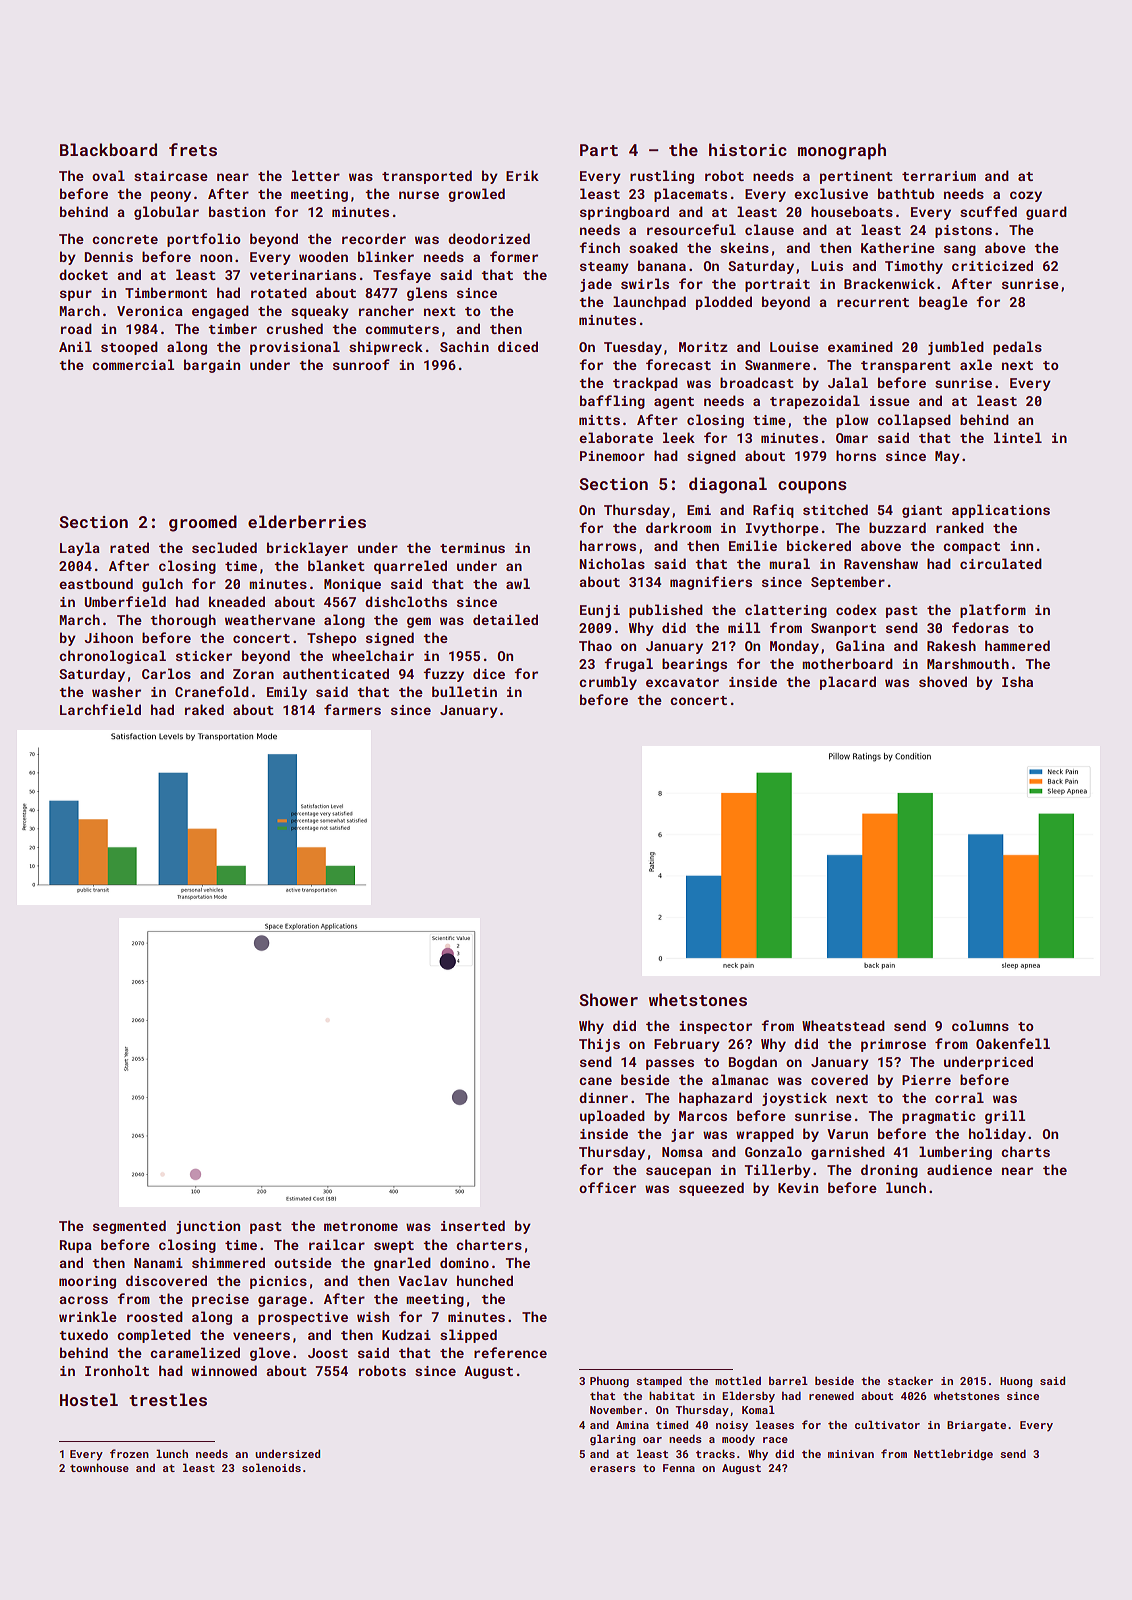 The image size is (1132, 1600). Describe the element at coordinates (842, 151) in the screenshot. I see `monograph` at that location.
